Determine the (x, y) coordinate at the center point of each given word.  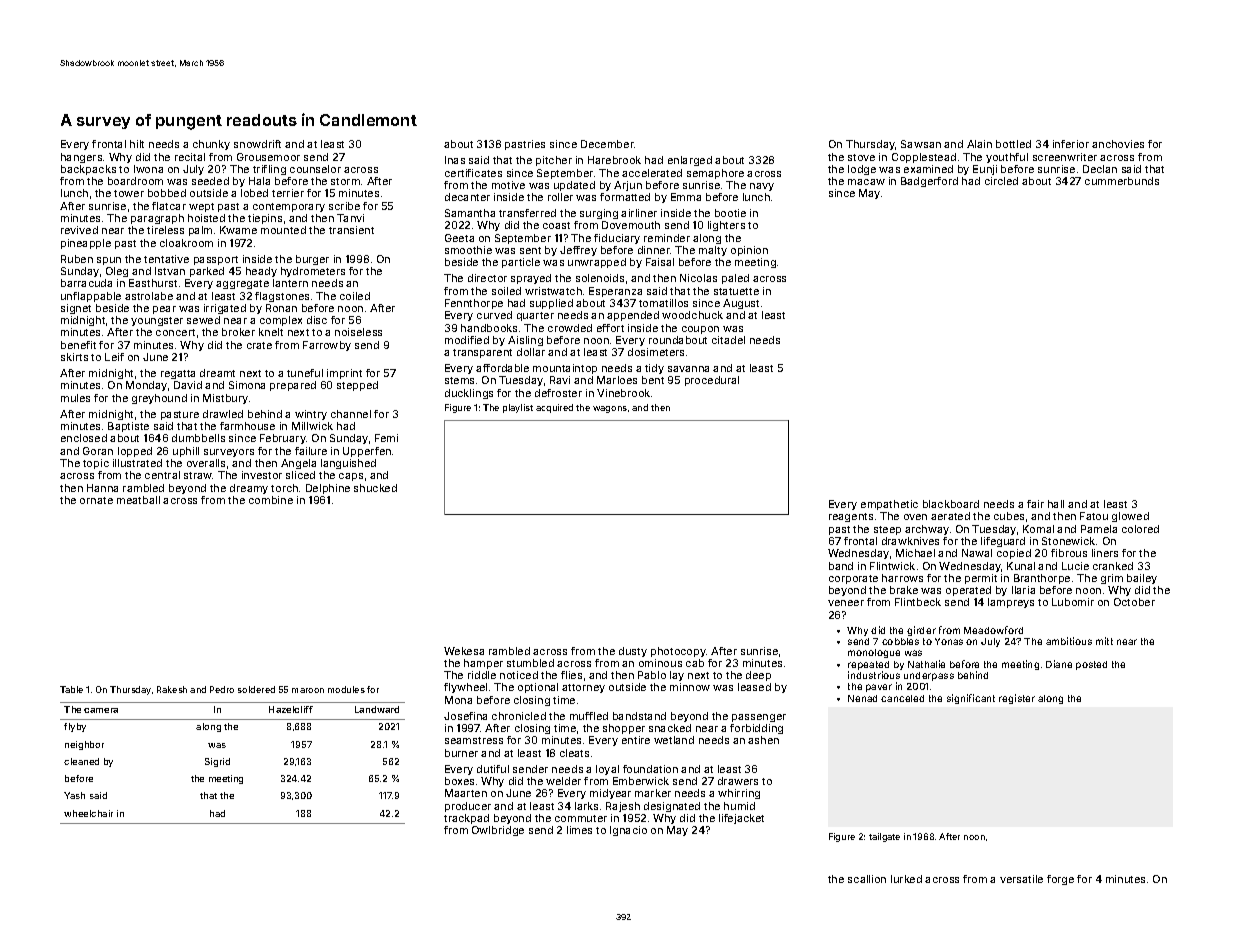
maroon (308, 690)
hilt (137, 144)
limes (579, 830)
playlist (518, 408)
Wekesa (464, 651)
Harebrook (614, 160)
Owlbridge (498, 831)
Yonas (949, 641)
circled (1001, 181)
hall (1056, 504)
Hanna (102, 488)
